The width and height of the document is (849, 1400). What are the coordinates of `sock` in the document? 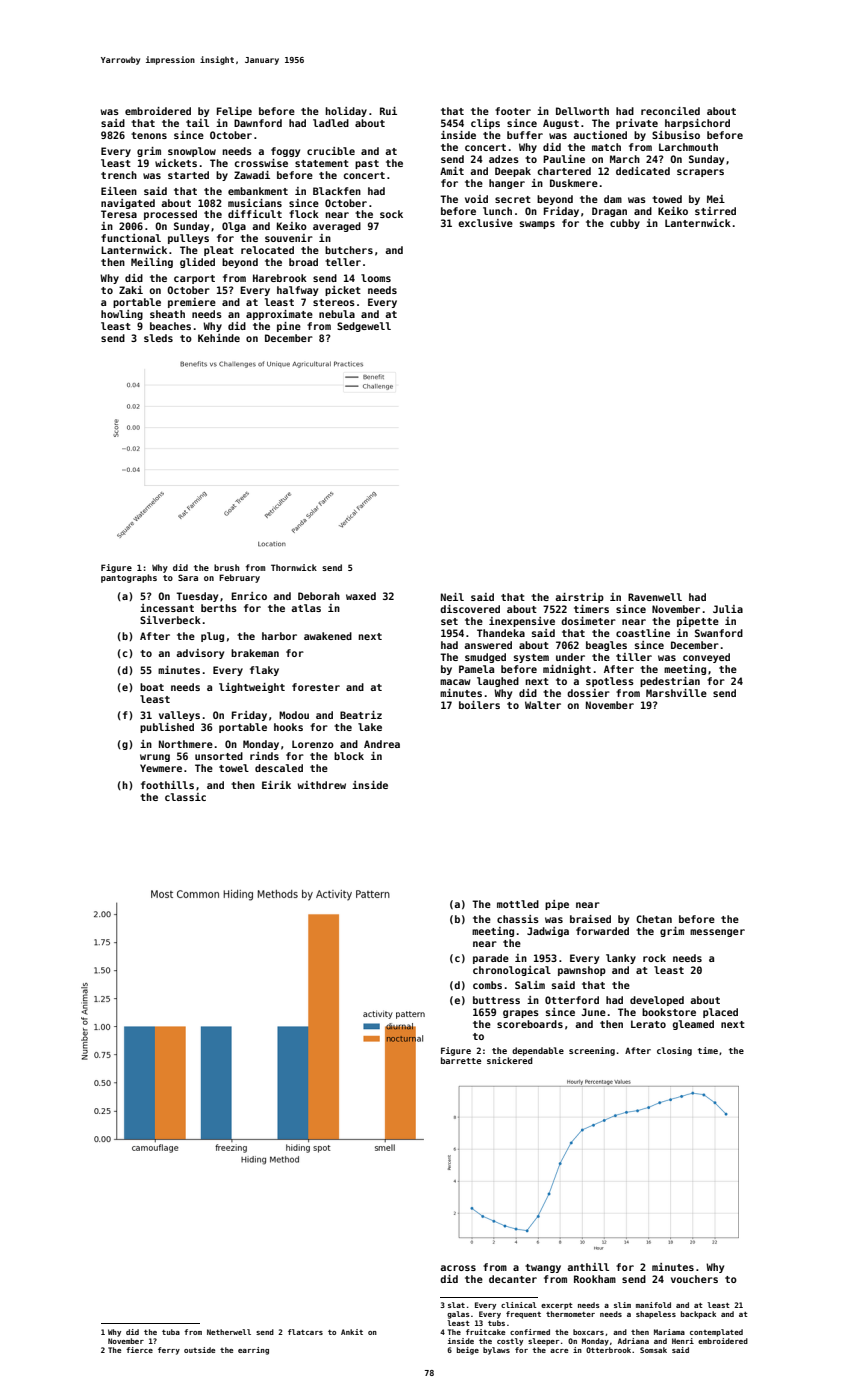 It's located at (391, 214).
